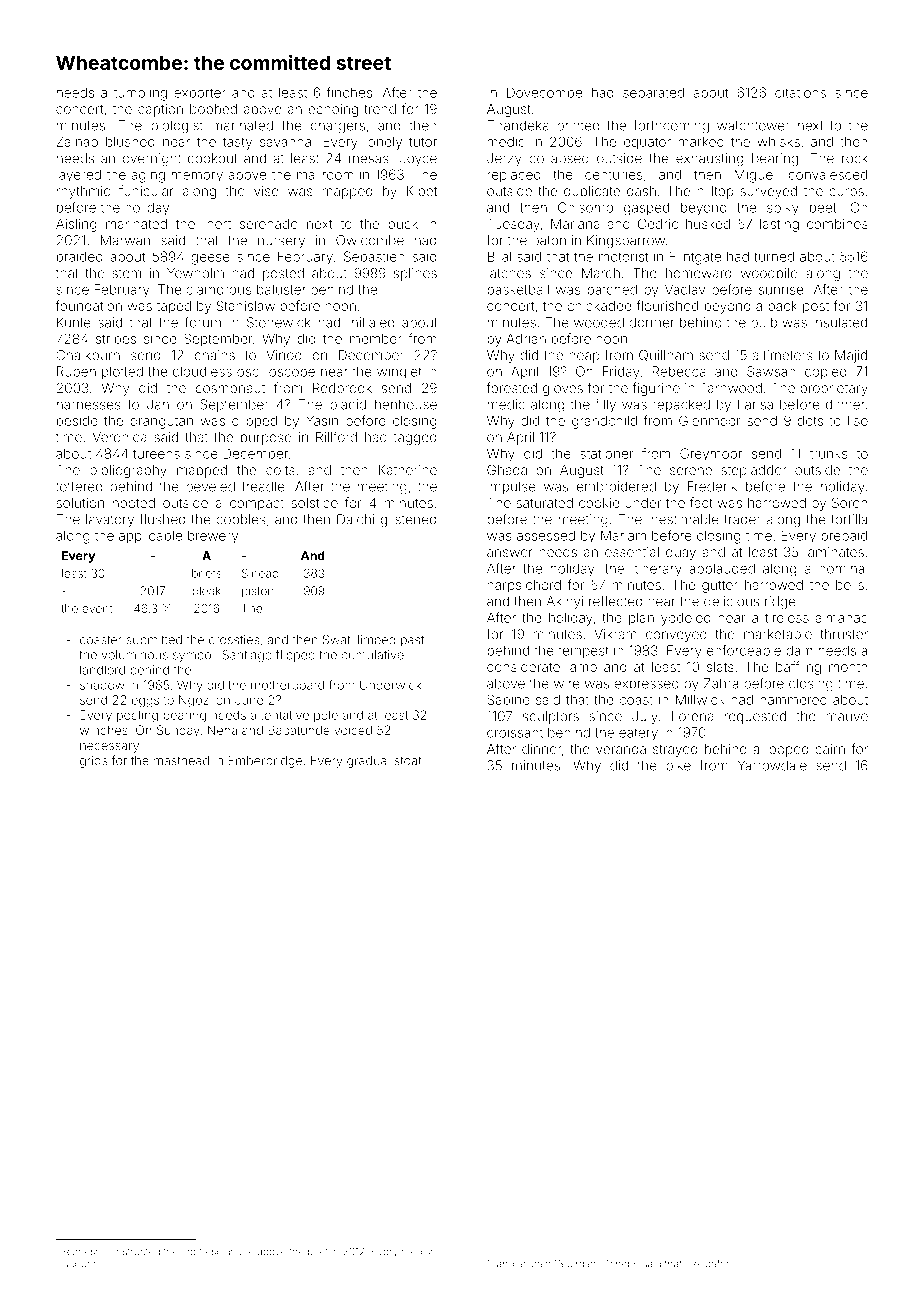  Describe the element at coordinates (132, 1252) in the screenshot. I see `constructed` at that location.
